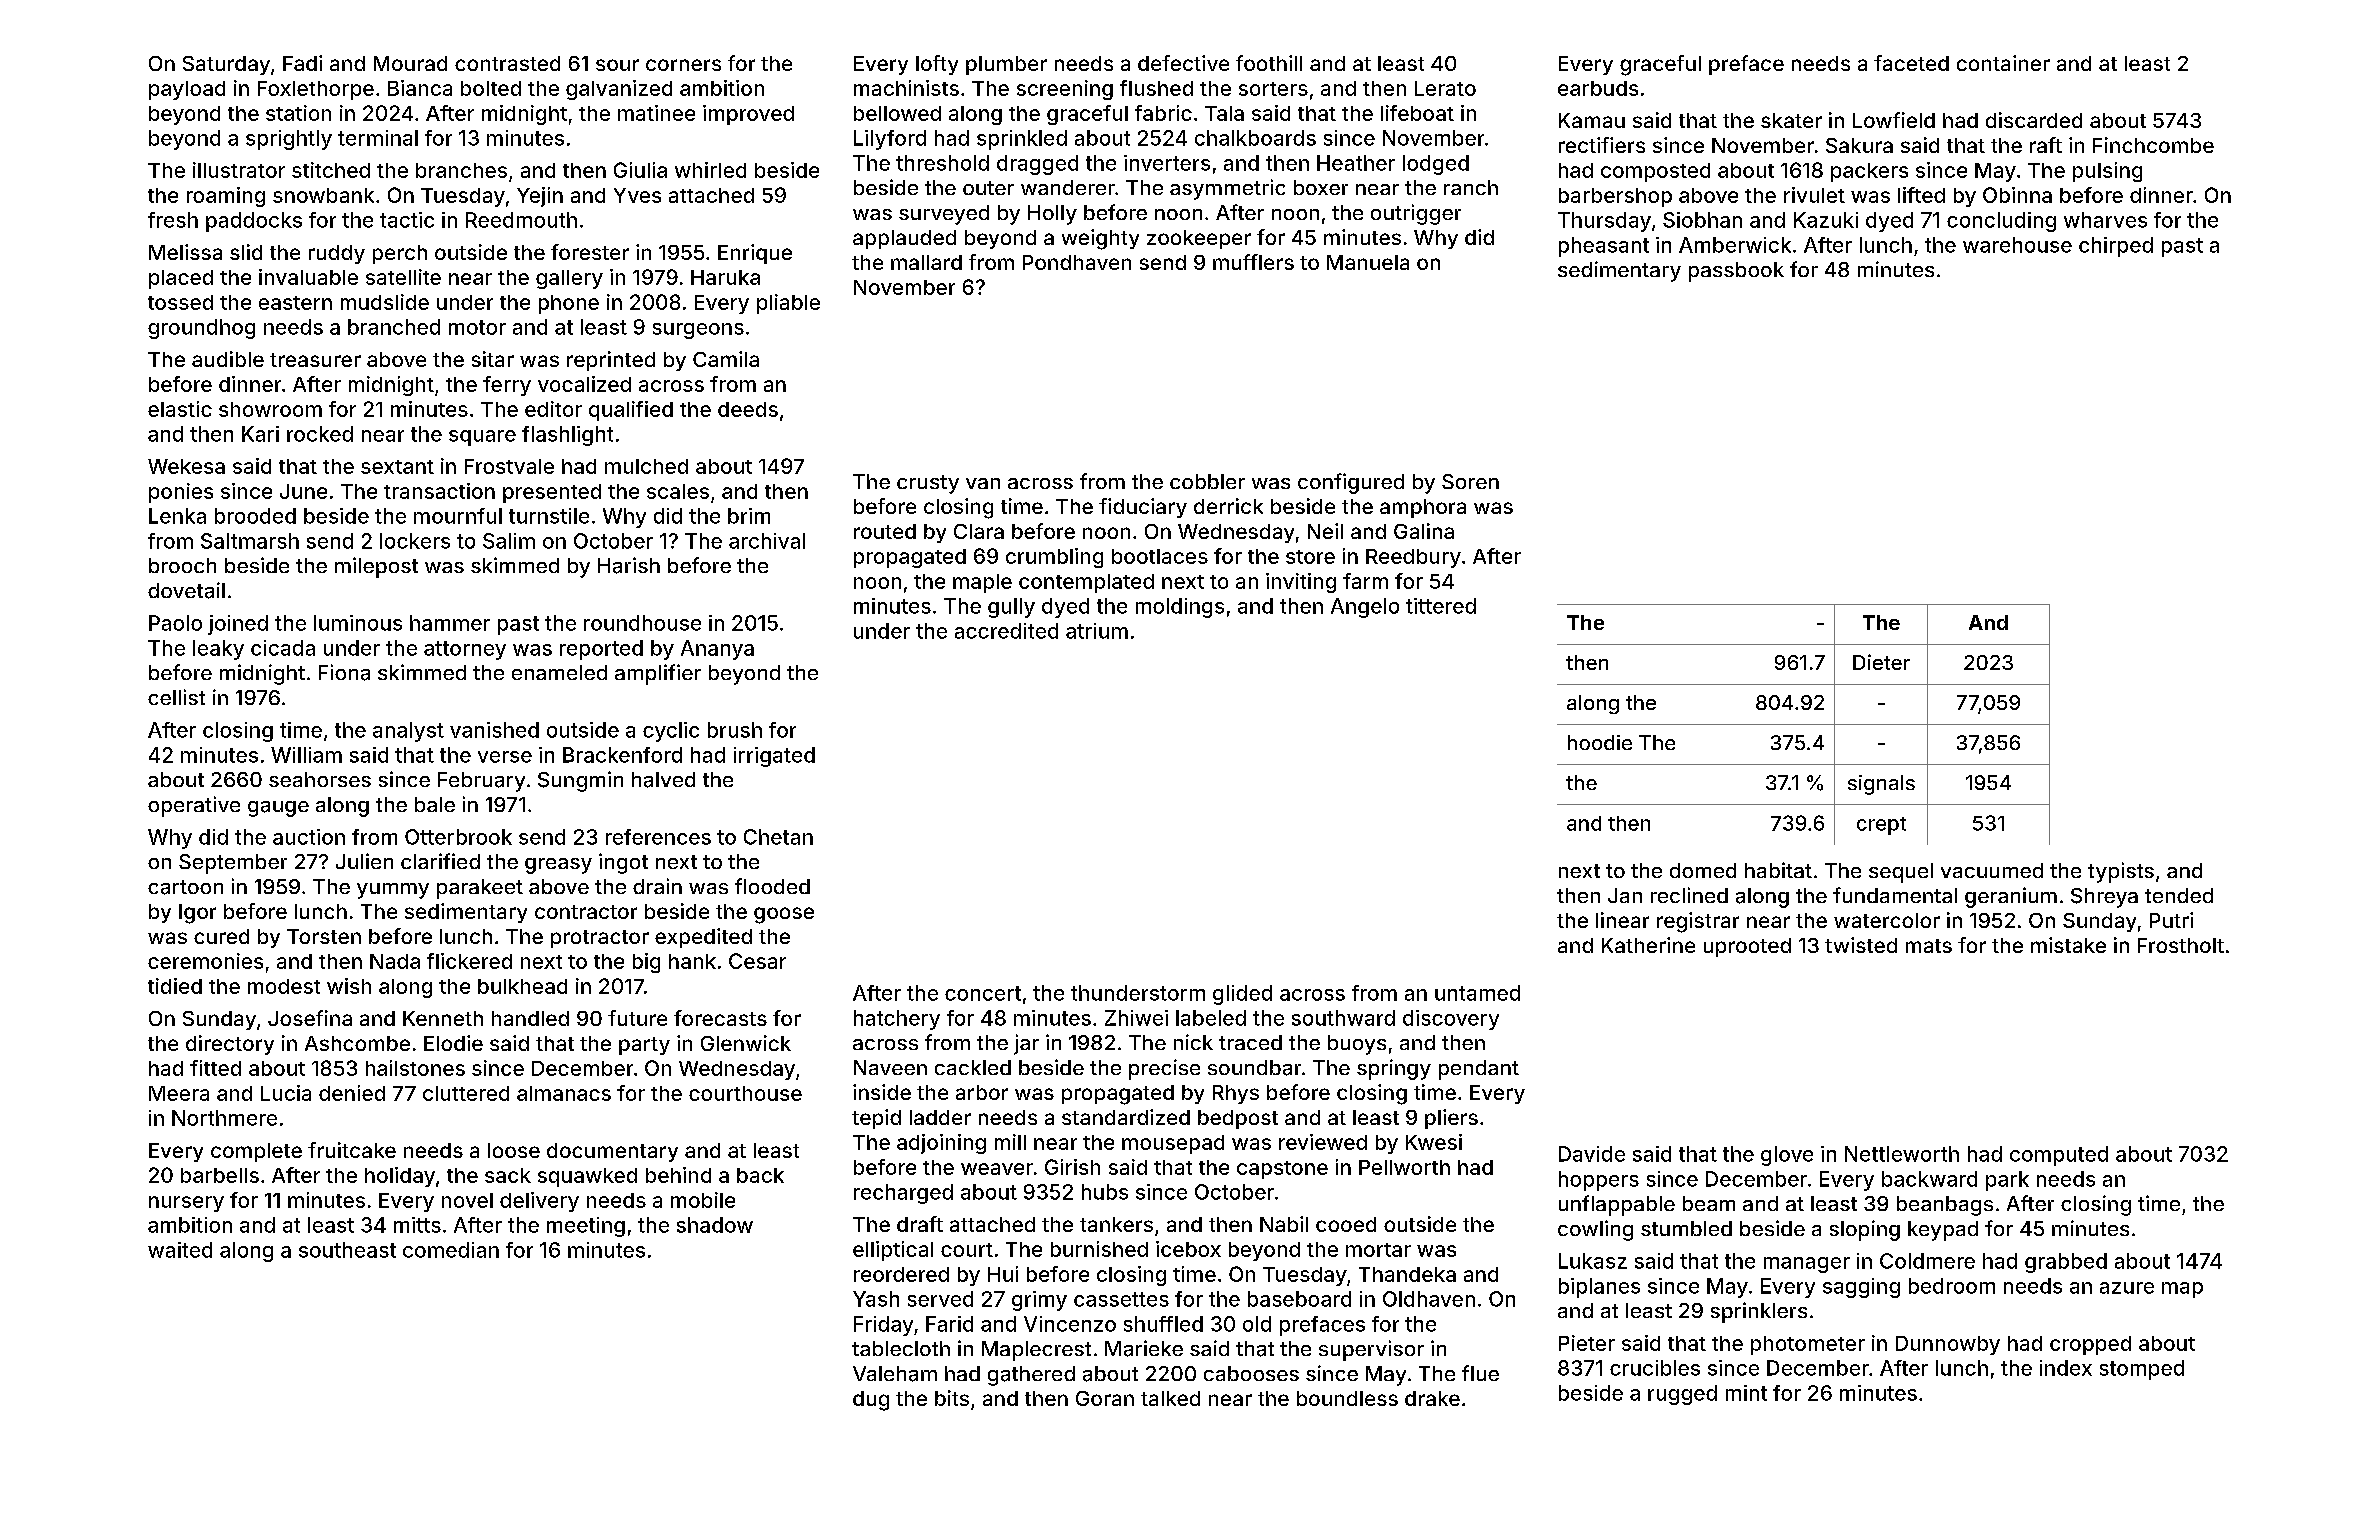 The image size is (2380, 1540). Describe the element at coordinates (1254, 1068) in the page. I see `soundbar` at that location.
